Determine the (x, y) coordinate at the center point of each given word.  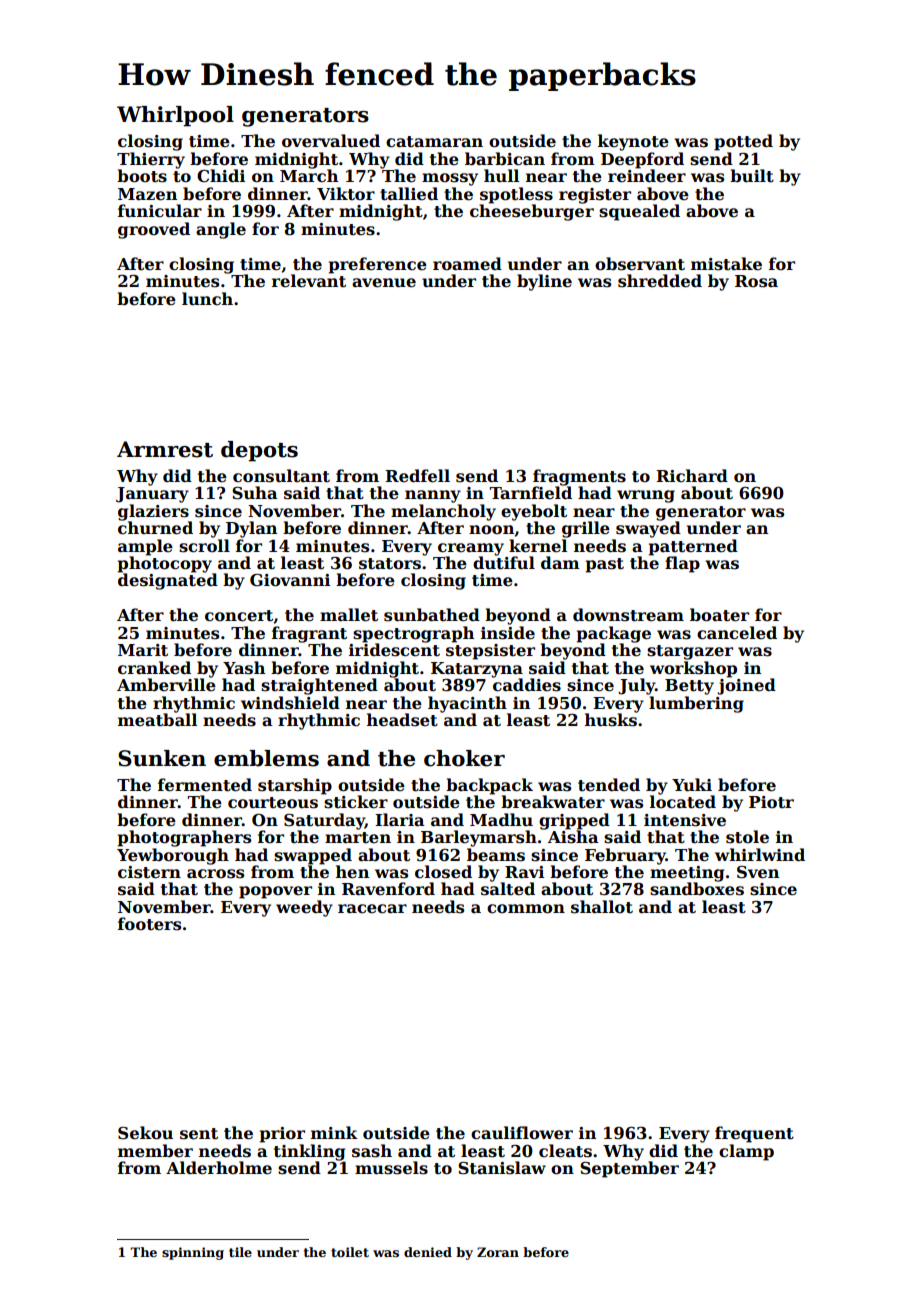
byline (544, 282)
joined (746, 686)
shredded (660, 281)
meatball (157, 720)
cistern (149, 872)
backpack (489, 786)
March (309, 175)
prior (282, 1135)
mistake (726, 264)
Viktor (346, 194)
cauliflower (522, 1133)
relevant (309, 281)
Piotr (771, 802)
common (526, 909)
